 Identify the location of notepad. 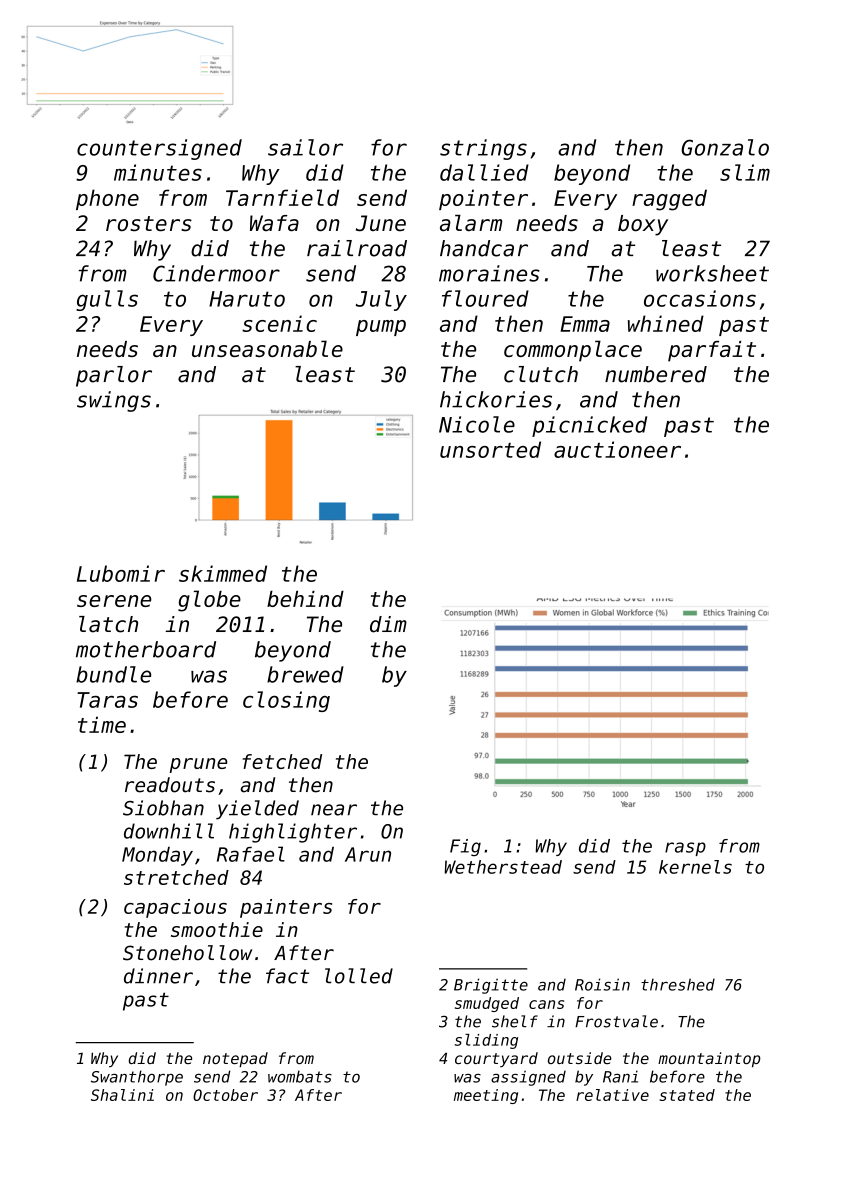
(235, 1059).
